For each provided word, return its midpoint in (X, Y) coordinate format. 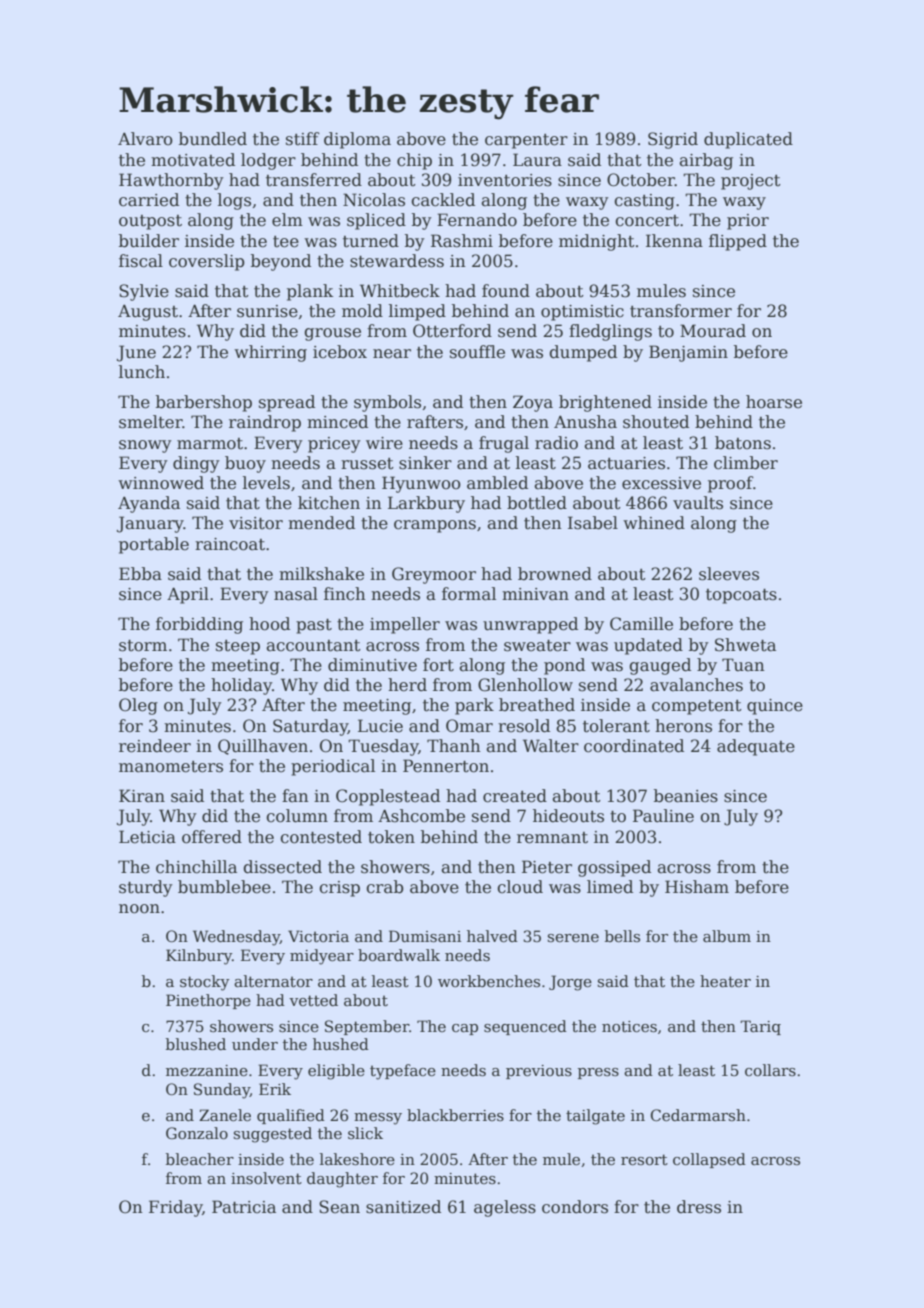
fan (295, 795)
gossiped (614, 868)
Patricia (244, 1207)
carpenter (526, 141)
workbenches (489, 981)
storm (143, 646)
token (391, 837)
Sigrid (673, 140)
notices (629, 1026)
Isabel (593, 523)
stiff (303, 139)
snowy (145, 446)
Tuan (743, 664)
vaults (698, 503)
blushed (196, 1044)
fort (438, 665)
